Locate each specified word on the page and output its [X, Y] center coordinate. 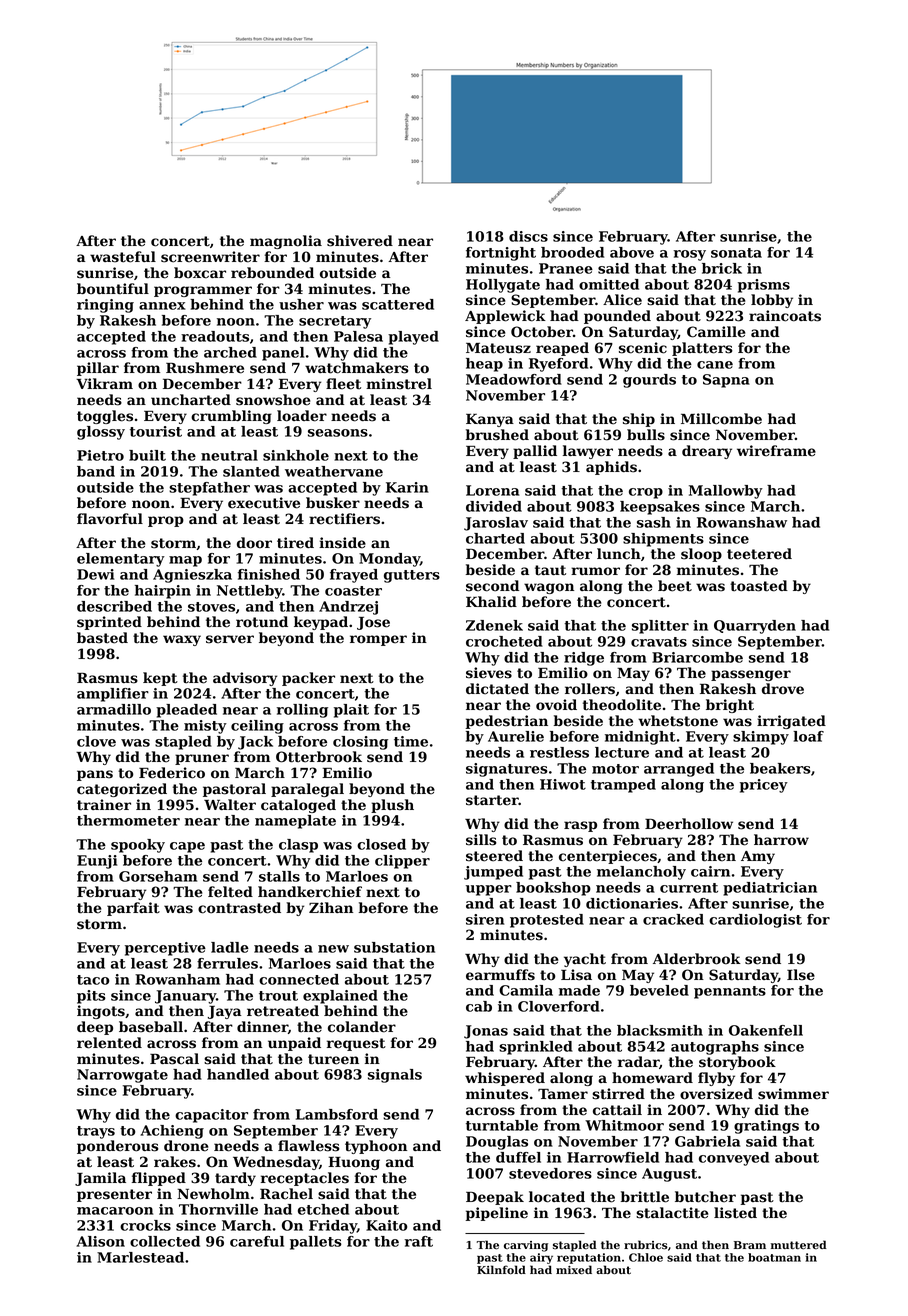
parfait [133, 909]
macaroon [115, 1211]
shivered [360, 241]
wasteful [123, 257]
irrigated [791, 722]
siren [485, 919]
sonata [736, 253]
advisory [245, 679]
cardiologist [755, 921]
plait [351, 711]
